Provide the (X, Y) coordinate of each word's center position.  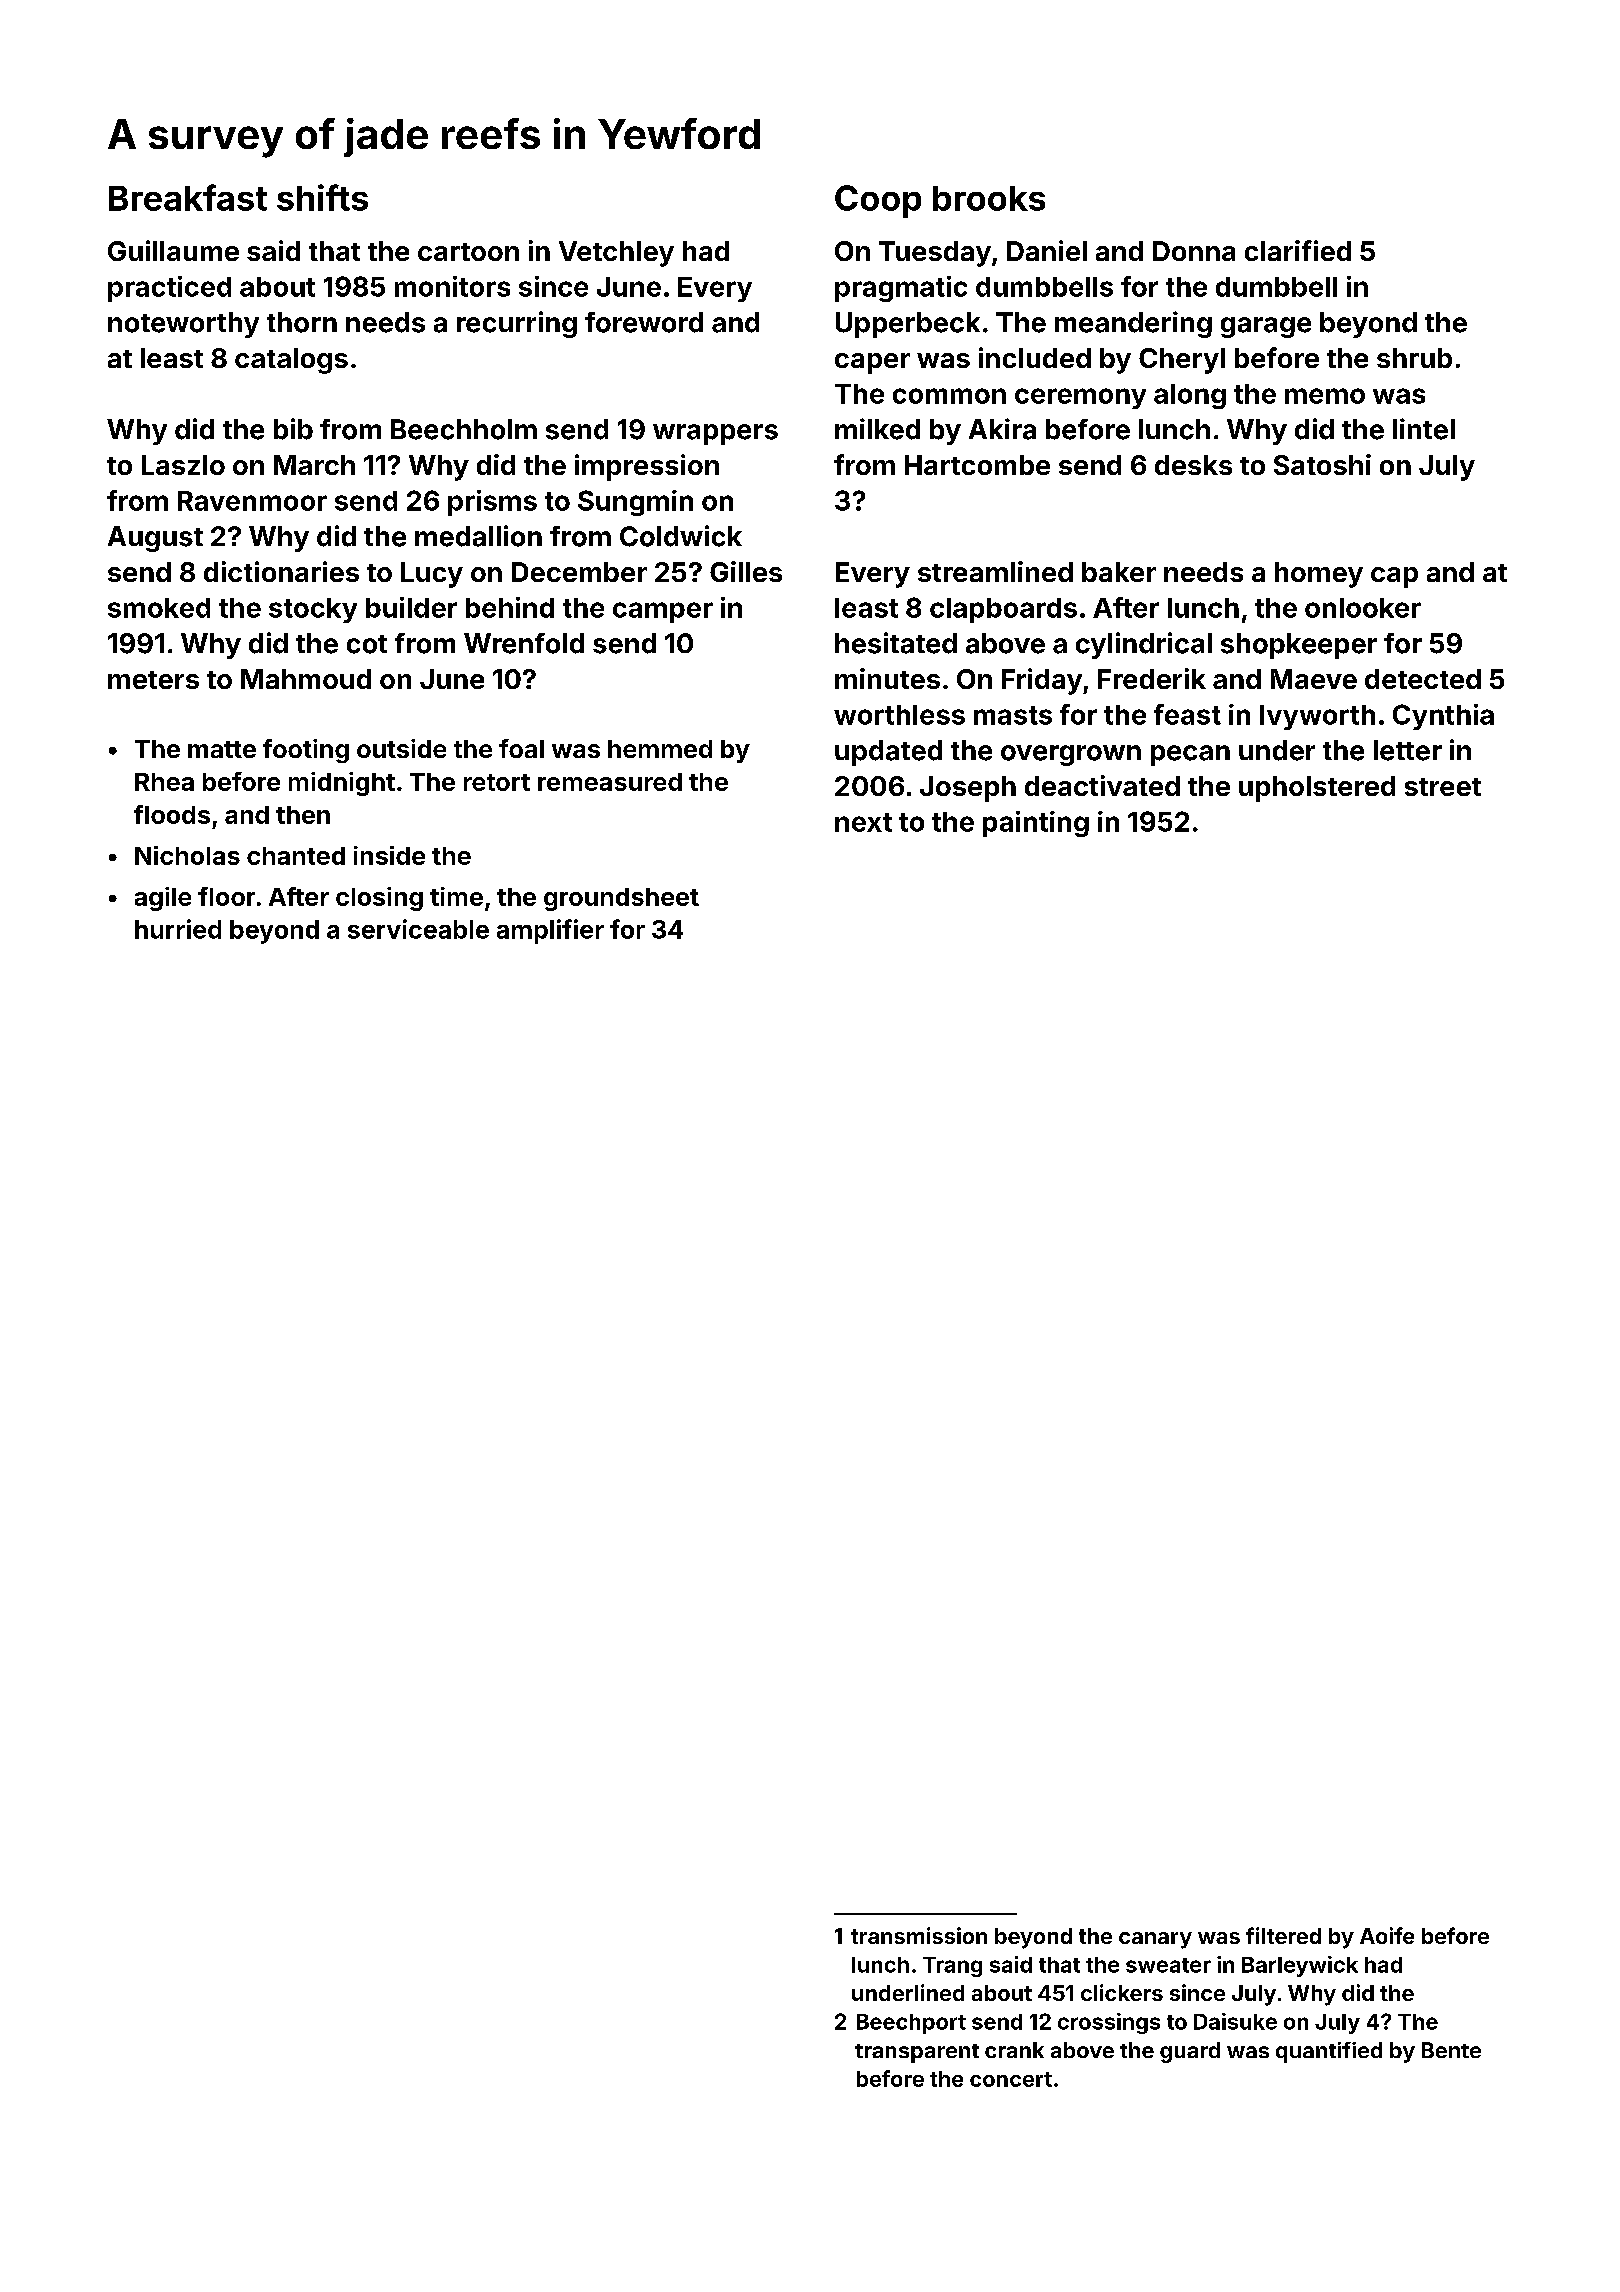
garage (1266, 327)
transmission (919, 1935)
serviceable (418, 929)
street (1443, 787)
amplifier (550, 931)
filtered (1283, 1935)
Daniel (1047, 250)
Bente (1451, 2050)
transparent (917, 2053)
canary (1155, 1940)
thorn (302, 322)
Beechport (911, 2024)
